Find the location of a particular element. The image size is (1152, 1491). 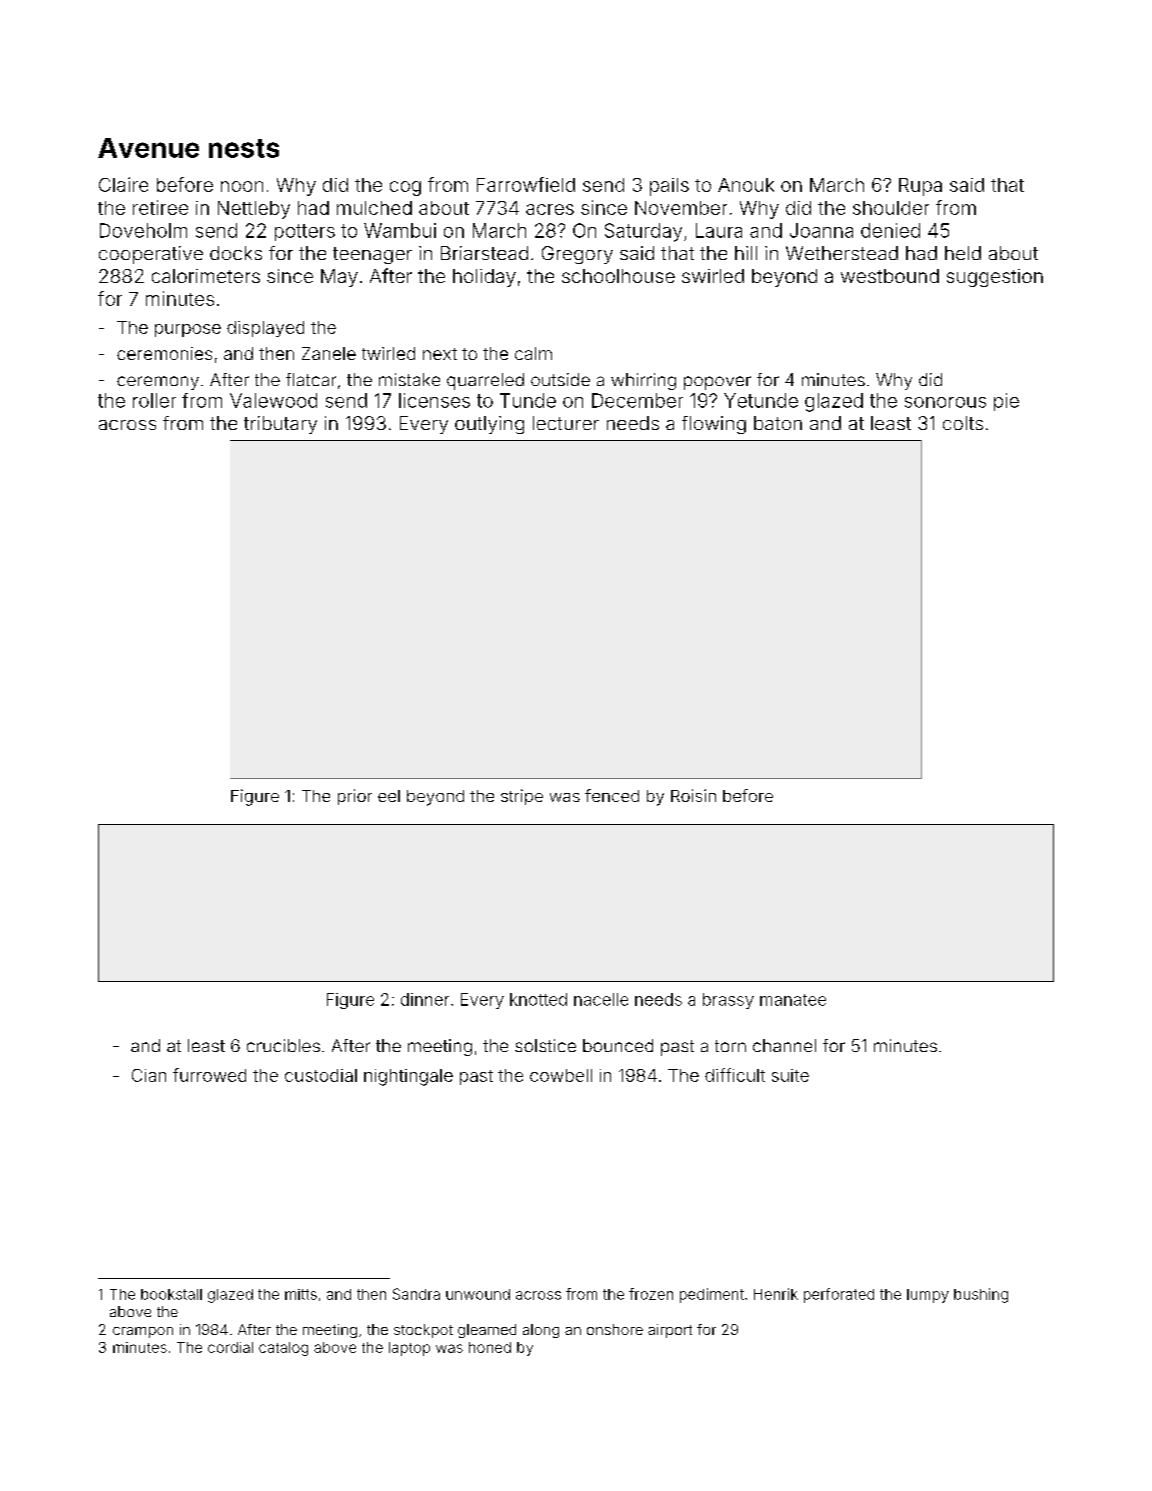

Rupa is located at coordinates (920, 187).
